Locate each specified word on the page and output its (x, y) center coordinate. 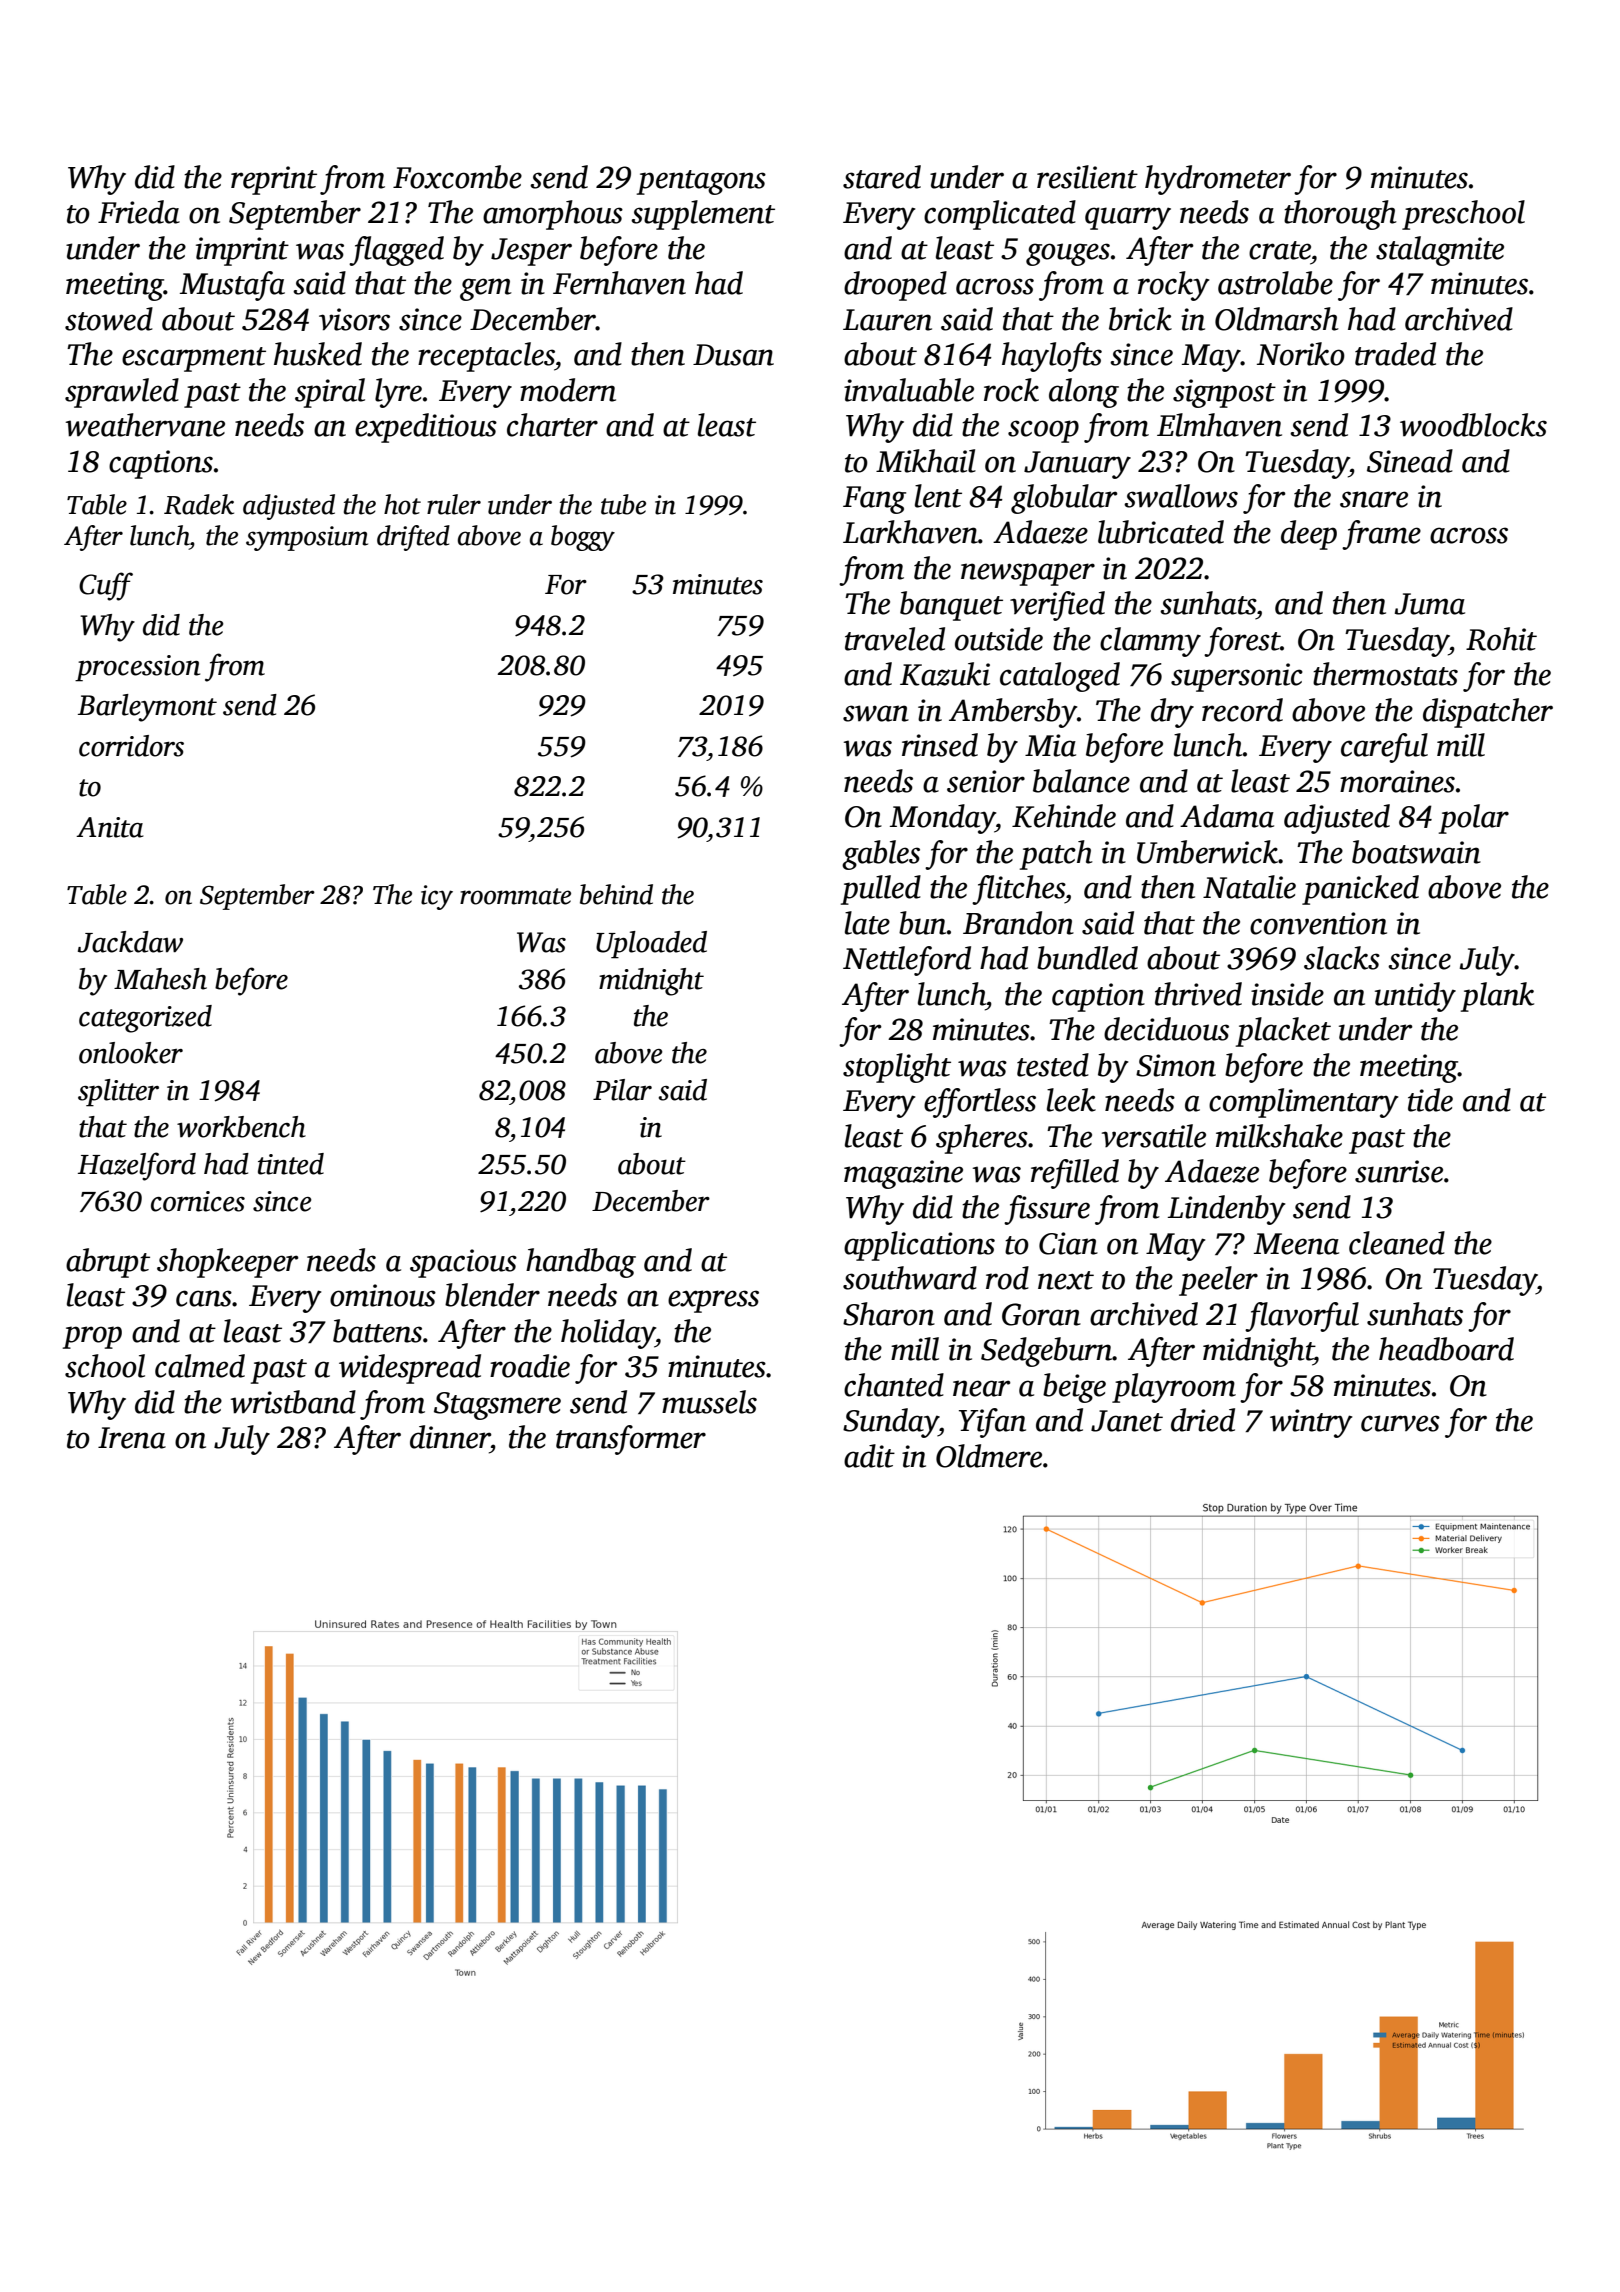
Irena (132, 1438)
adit (869, 1456)
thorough (1340, 215)
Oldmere (989, 1456)
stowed (109, 319)
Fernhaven (619, 283)
